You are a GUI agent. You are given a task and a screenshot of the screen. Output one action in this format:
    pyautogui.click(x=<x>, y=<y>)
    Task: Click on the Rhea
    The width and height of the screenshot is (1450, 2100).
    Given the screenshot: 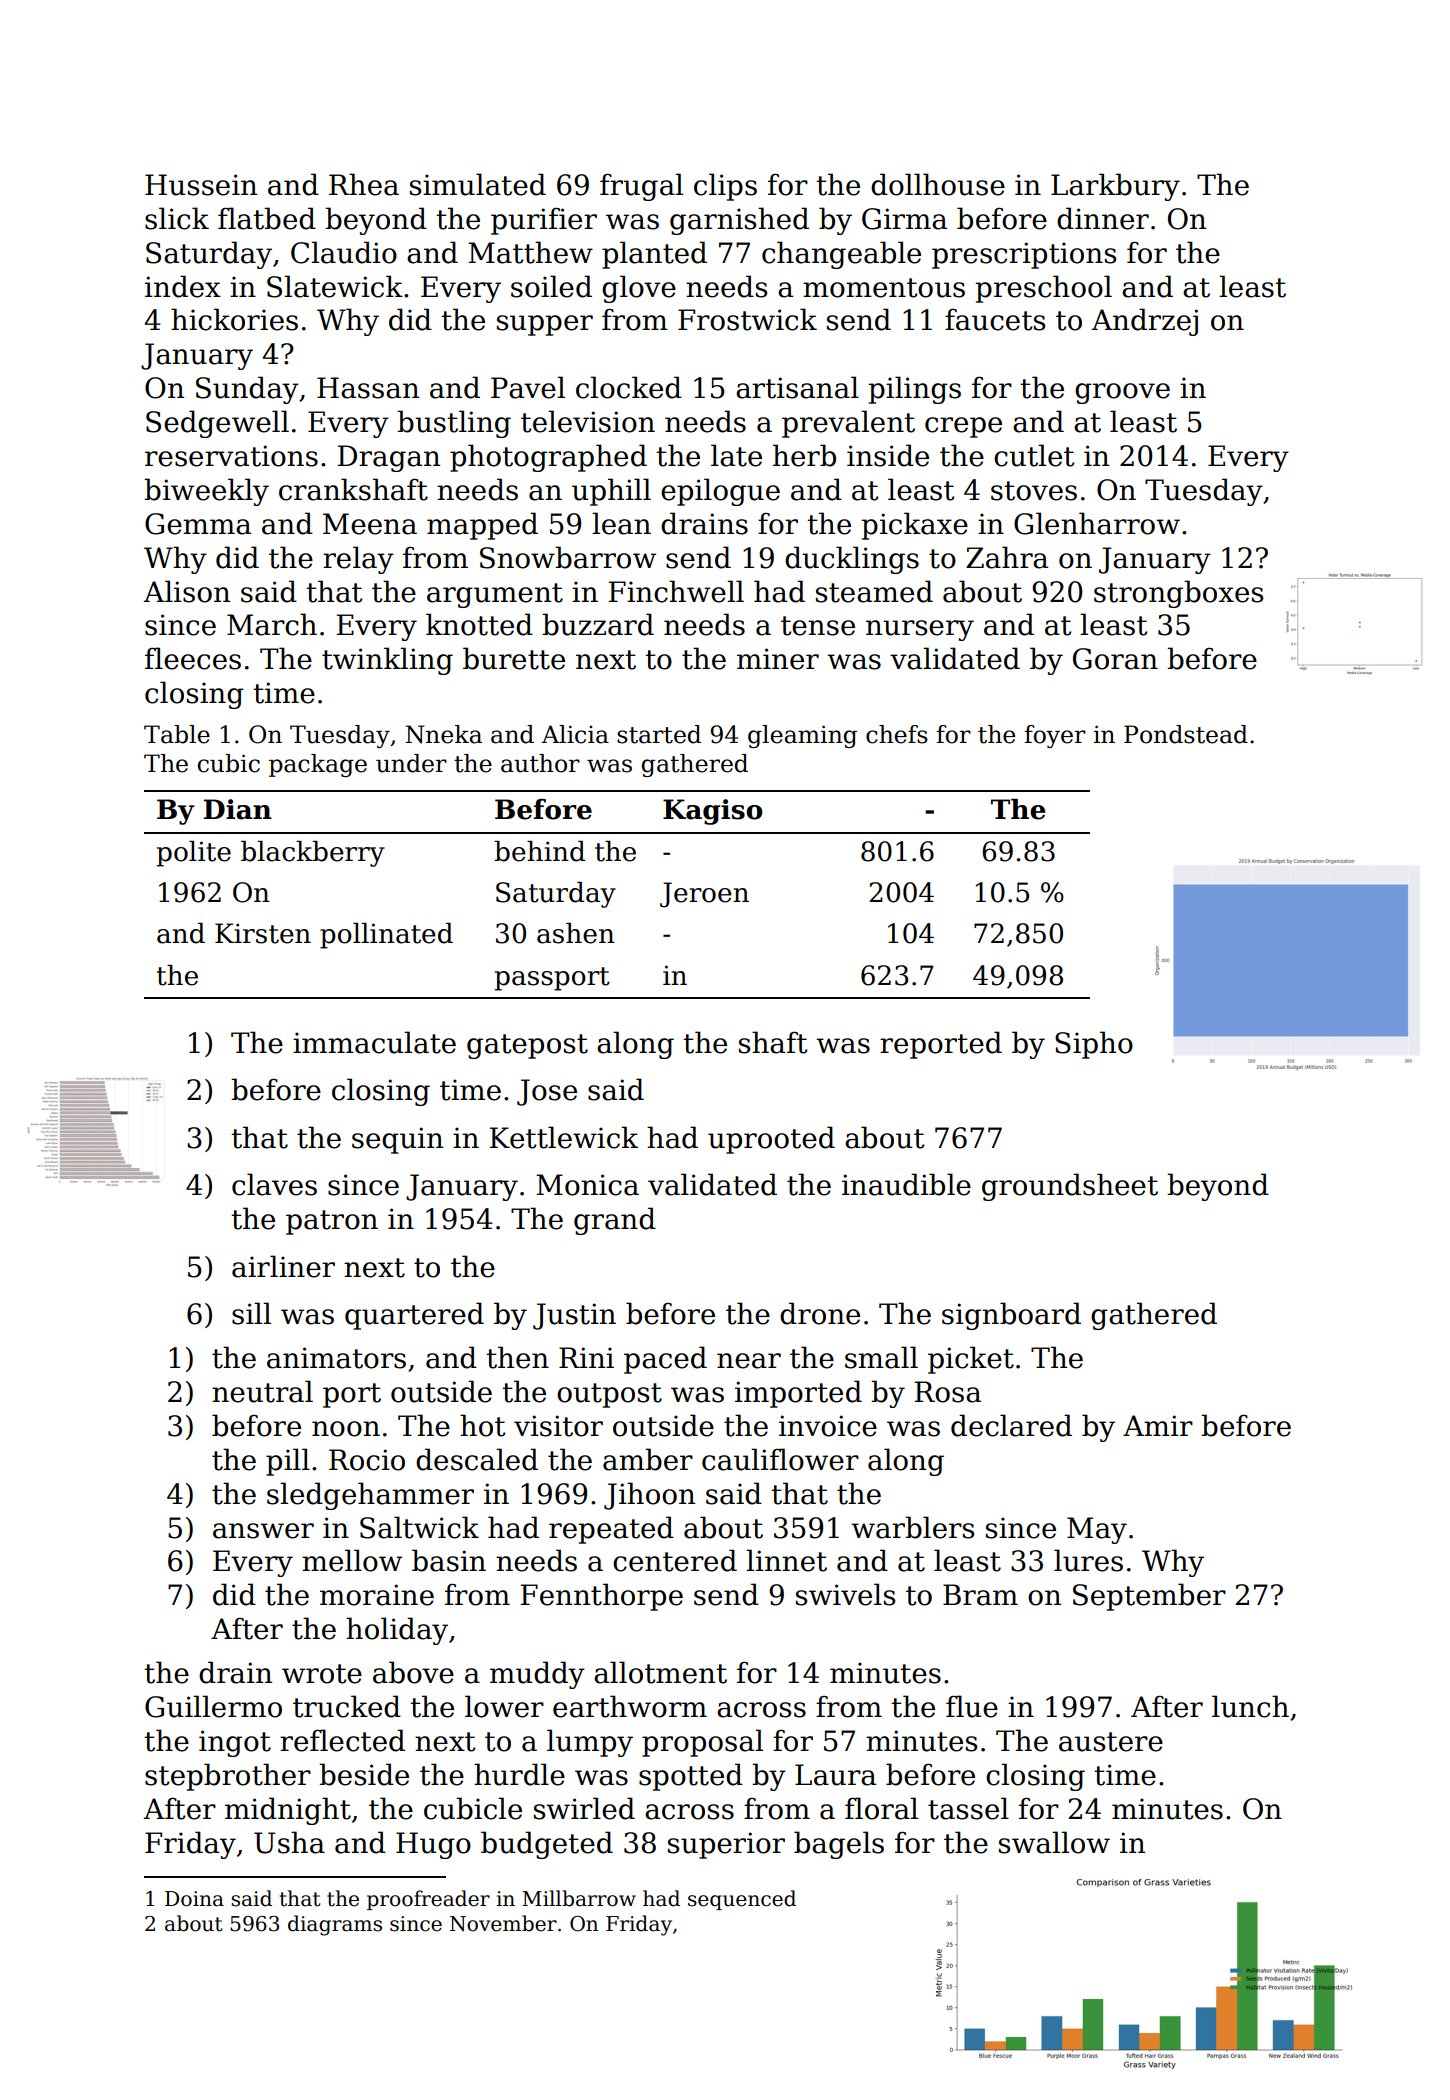 What is the action you would take?
    pyautogui.click(x=364, y=184)
